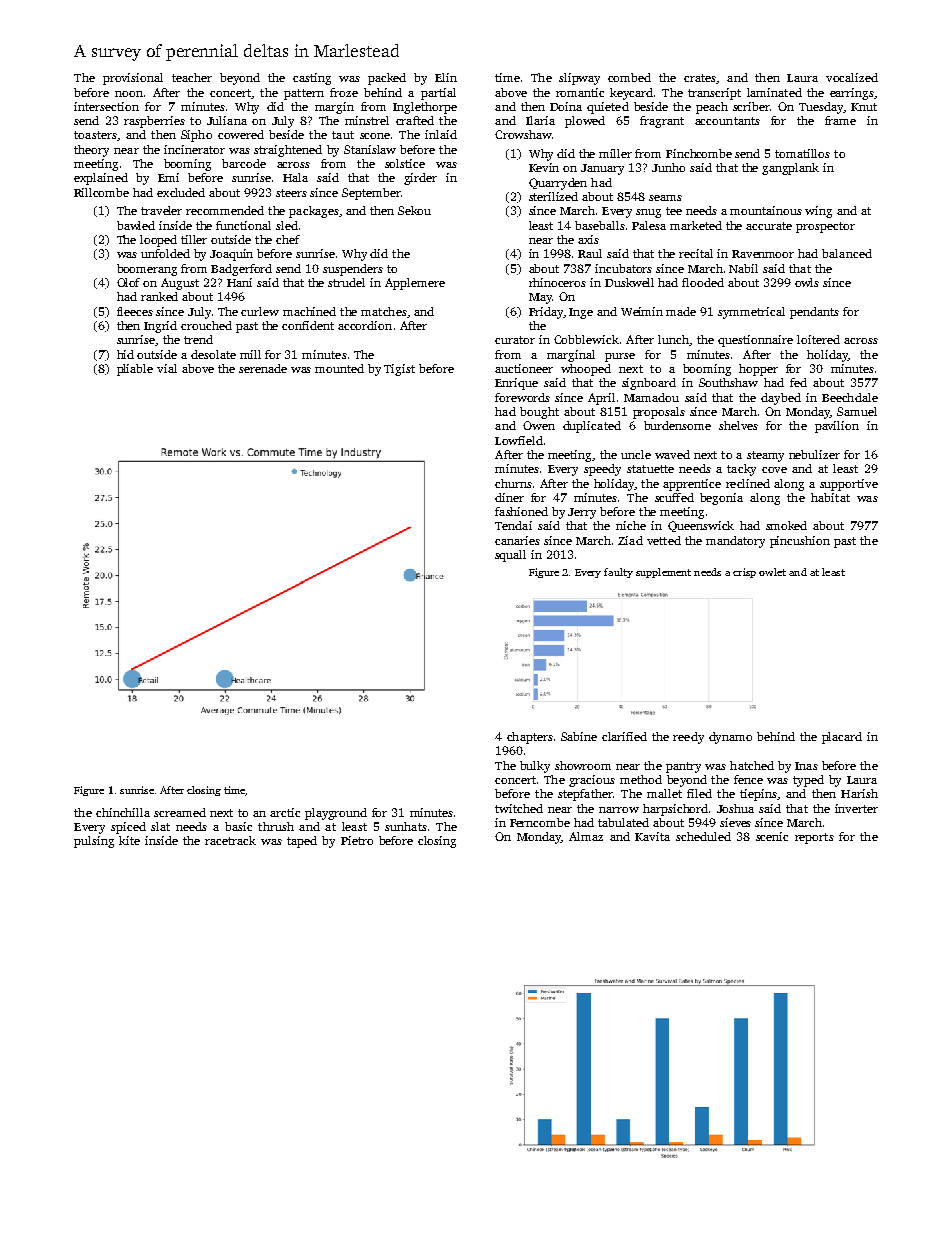 The height and width of the image is (1233, 952). I want to click on apprentice, so click(692, 485).
